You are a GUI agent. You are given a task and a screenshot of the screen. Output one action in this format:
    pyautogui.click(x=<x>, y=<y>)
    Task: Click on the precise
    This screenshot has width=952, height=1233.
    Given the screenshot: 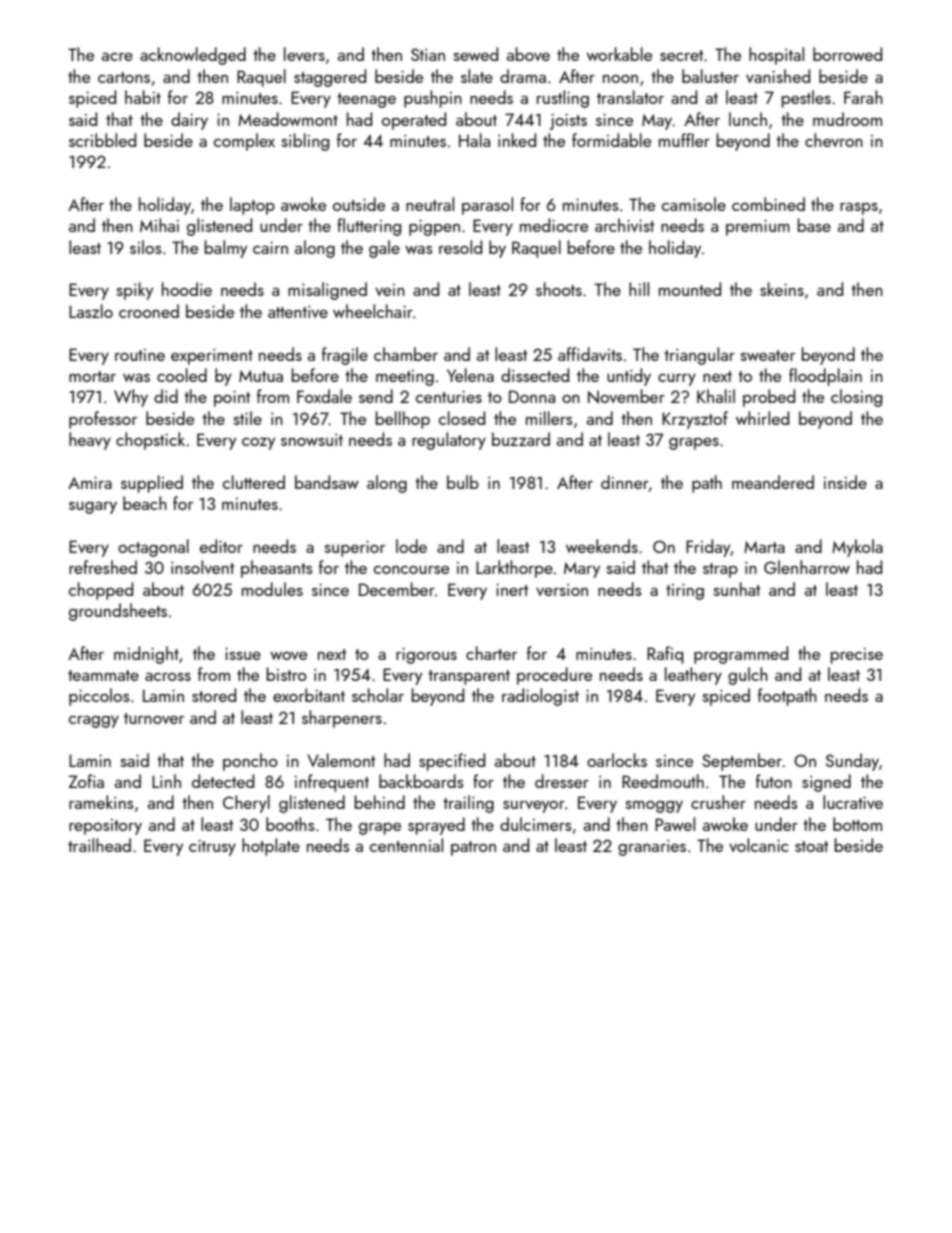 What is the action you would take?
    pyautogui.click(x=857, y=656)
